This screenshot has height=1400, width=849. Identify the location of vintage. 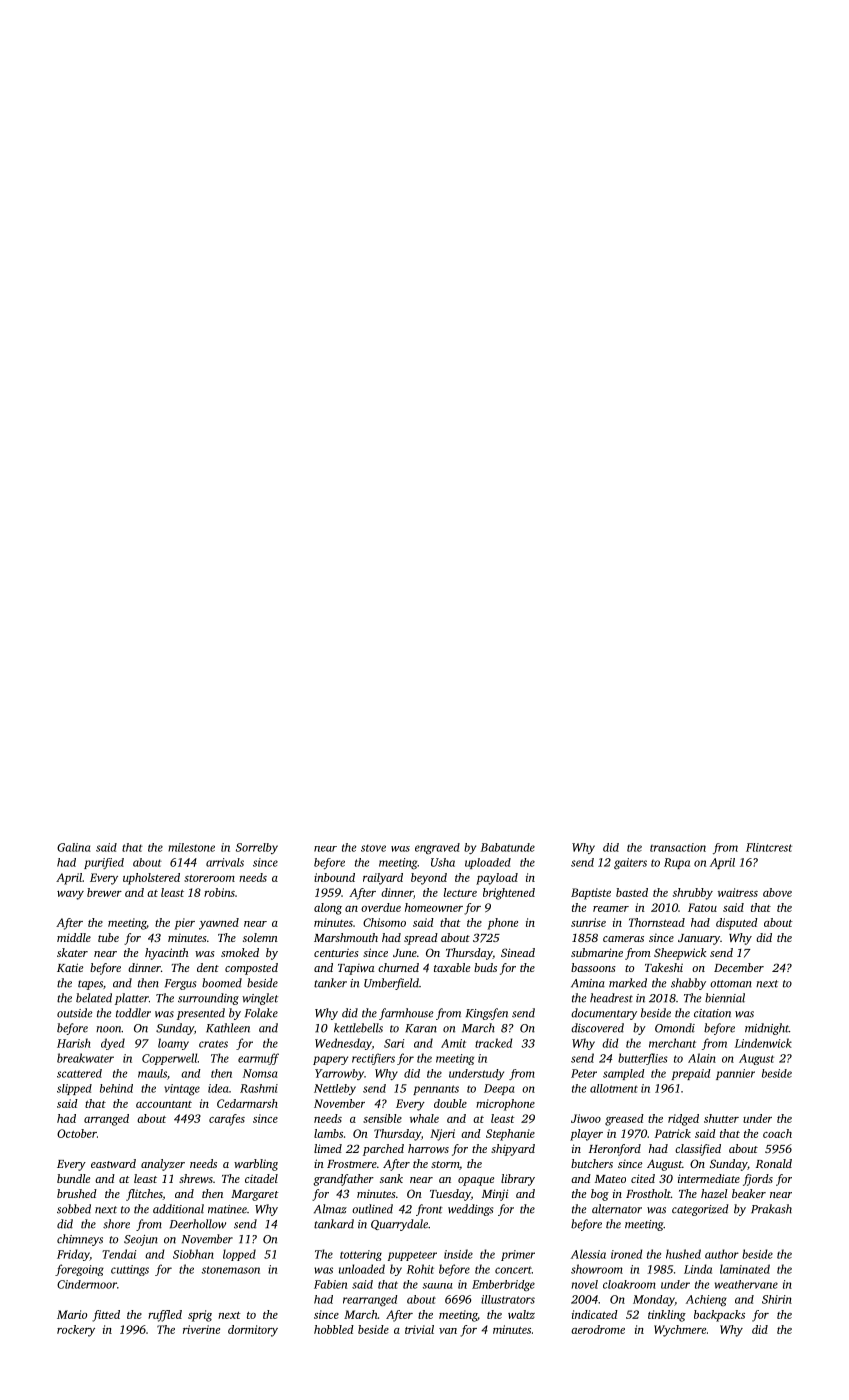
(182, 1089).
